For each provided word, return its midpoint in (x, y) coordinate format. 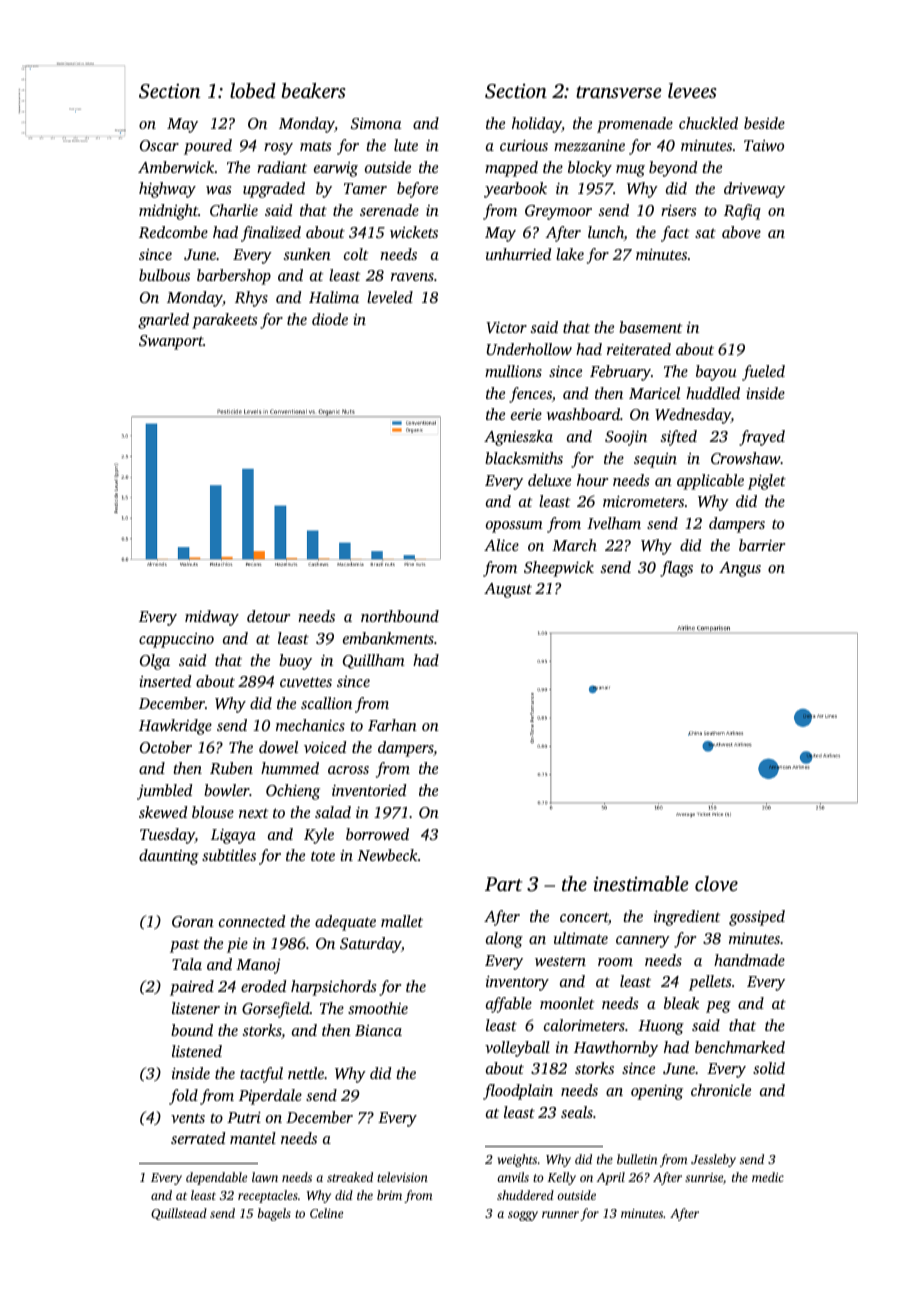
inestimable (640, 883)
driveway (754, 190)
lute (406, 145)
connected (252, 921)
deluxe (549, 480)
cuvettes (306, 682)
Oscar (159, 145)
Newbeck (387, 855)
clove (716, 883)
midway (212, 618)
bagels (274, 1214)
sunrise (704, 1177)
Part (504, 884)
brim (389, 1195)
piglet (767, 482)
